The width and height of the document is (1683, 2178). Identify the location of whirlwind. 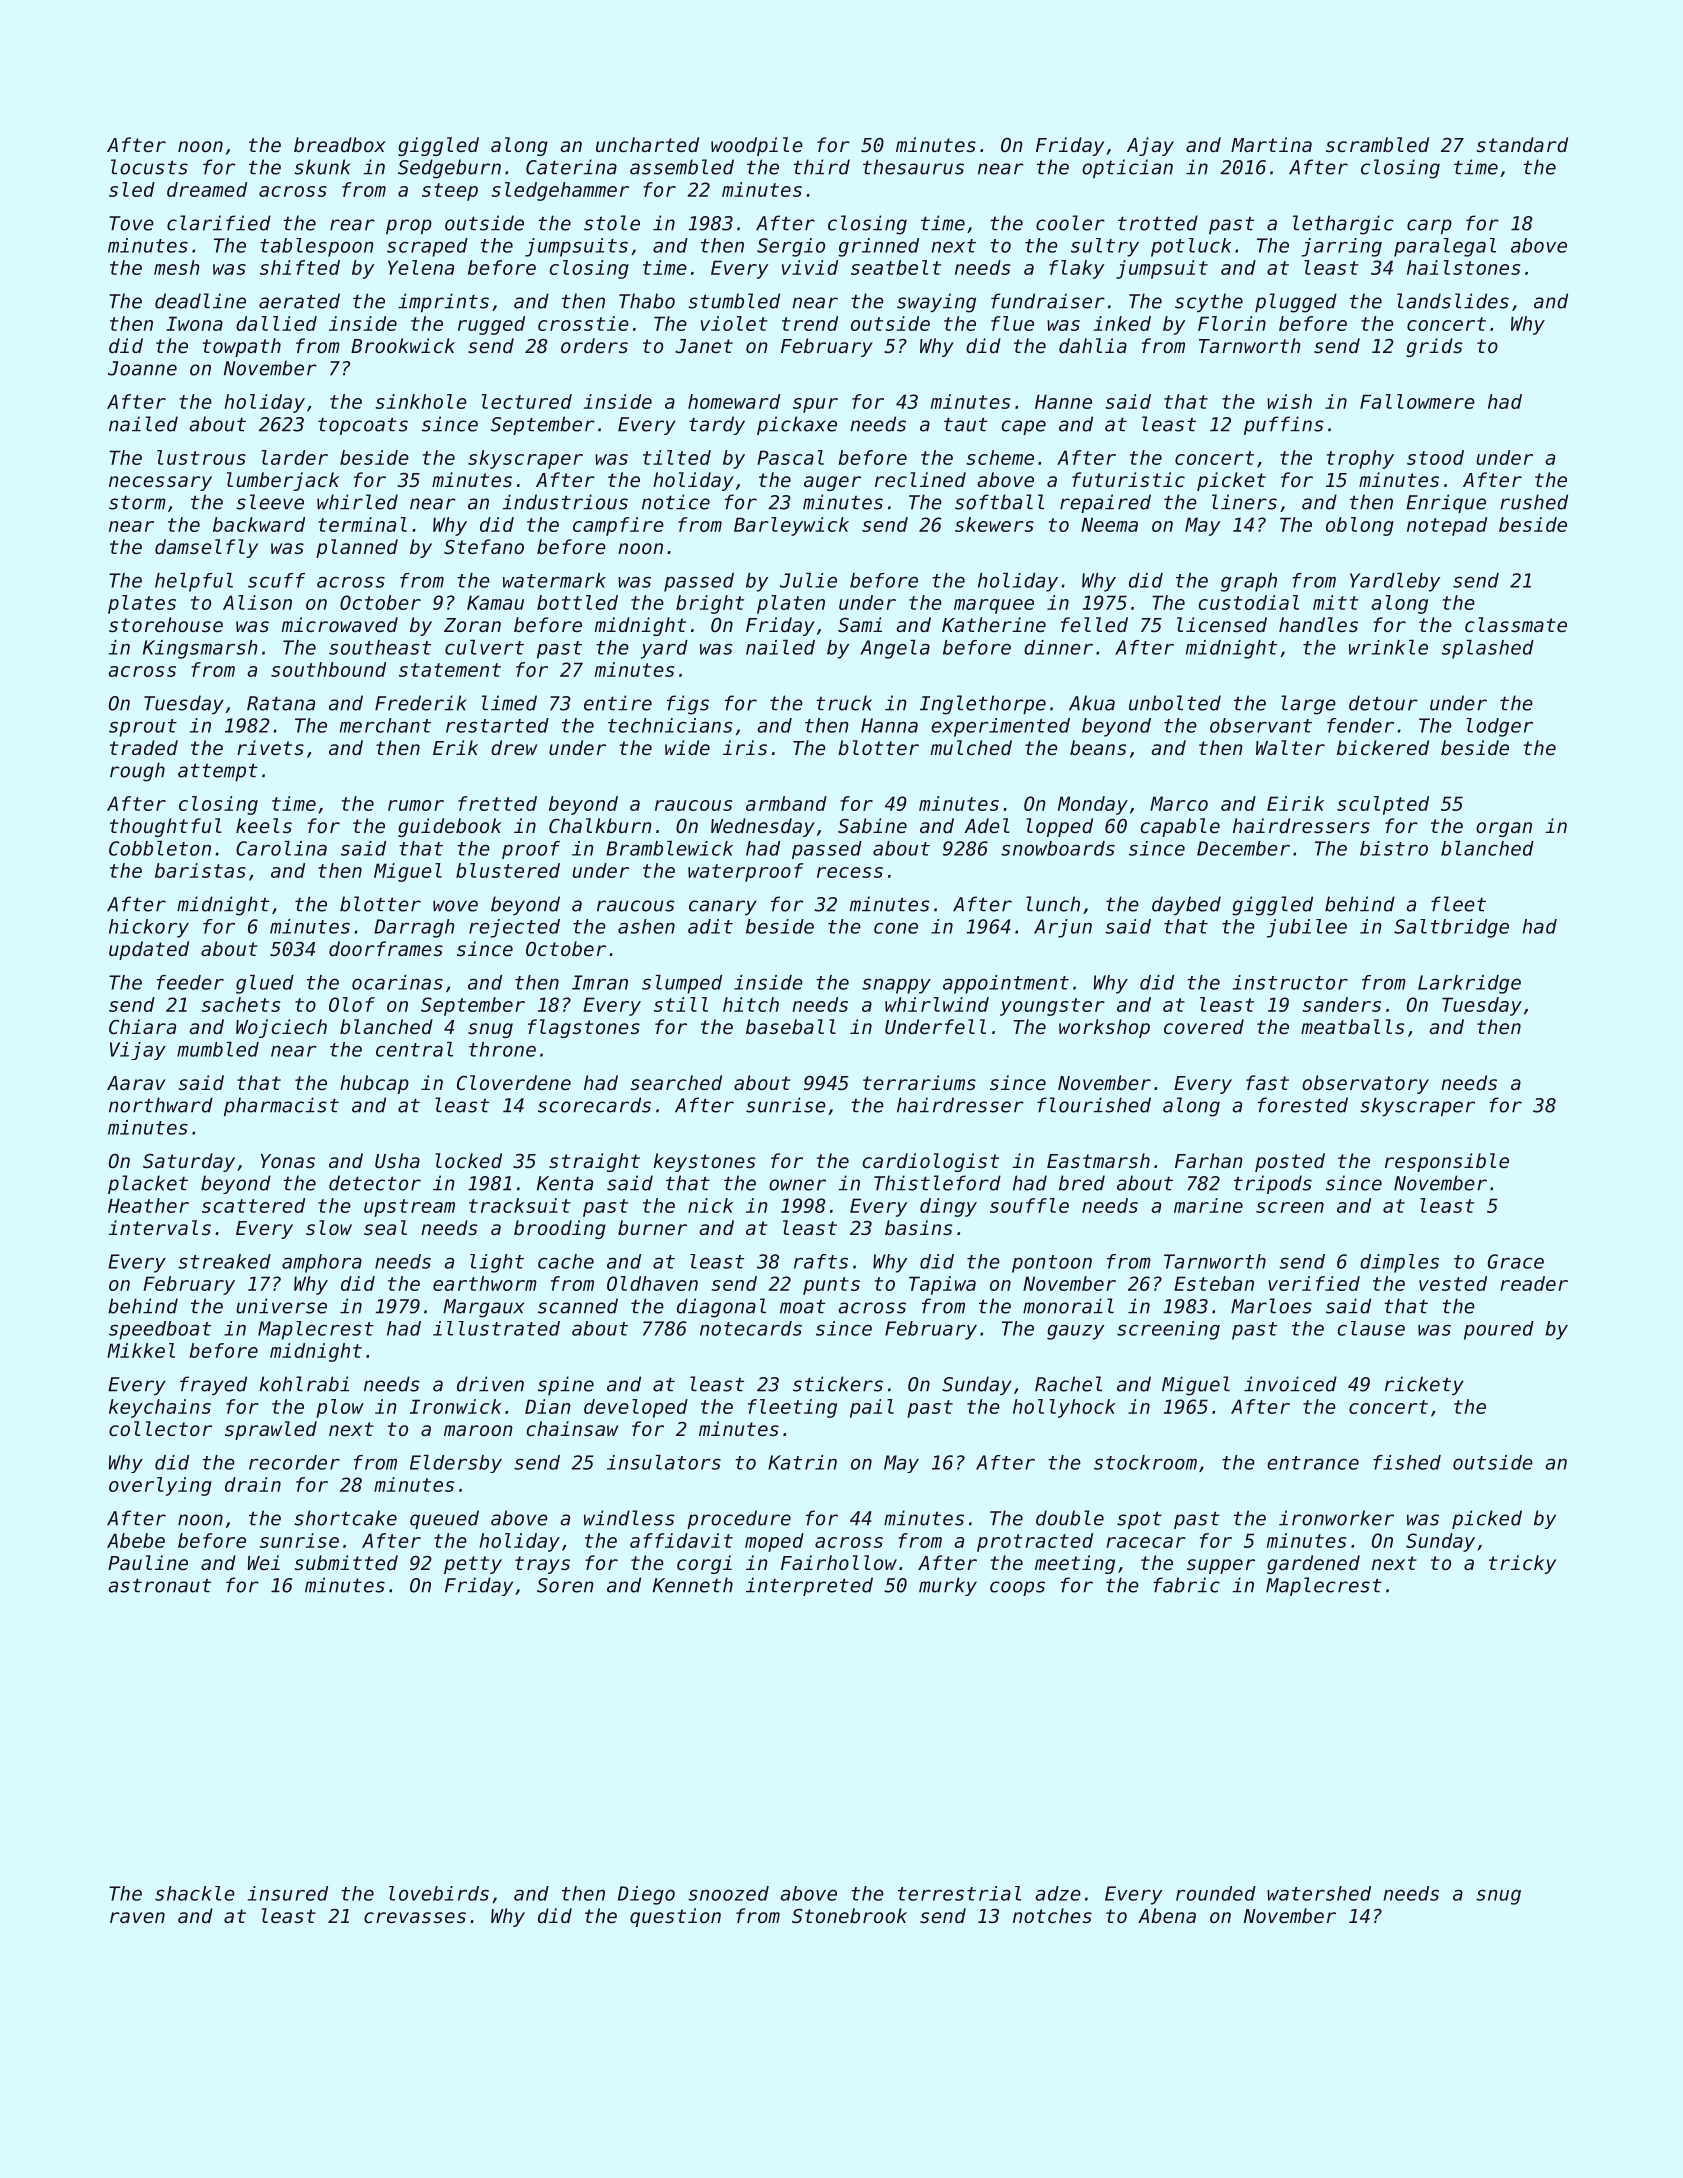
(937, 1004).
